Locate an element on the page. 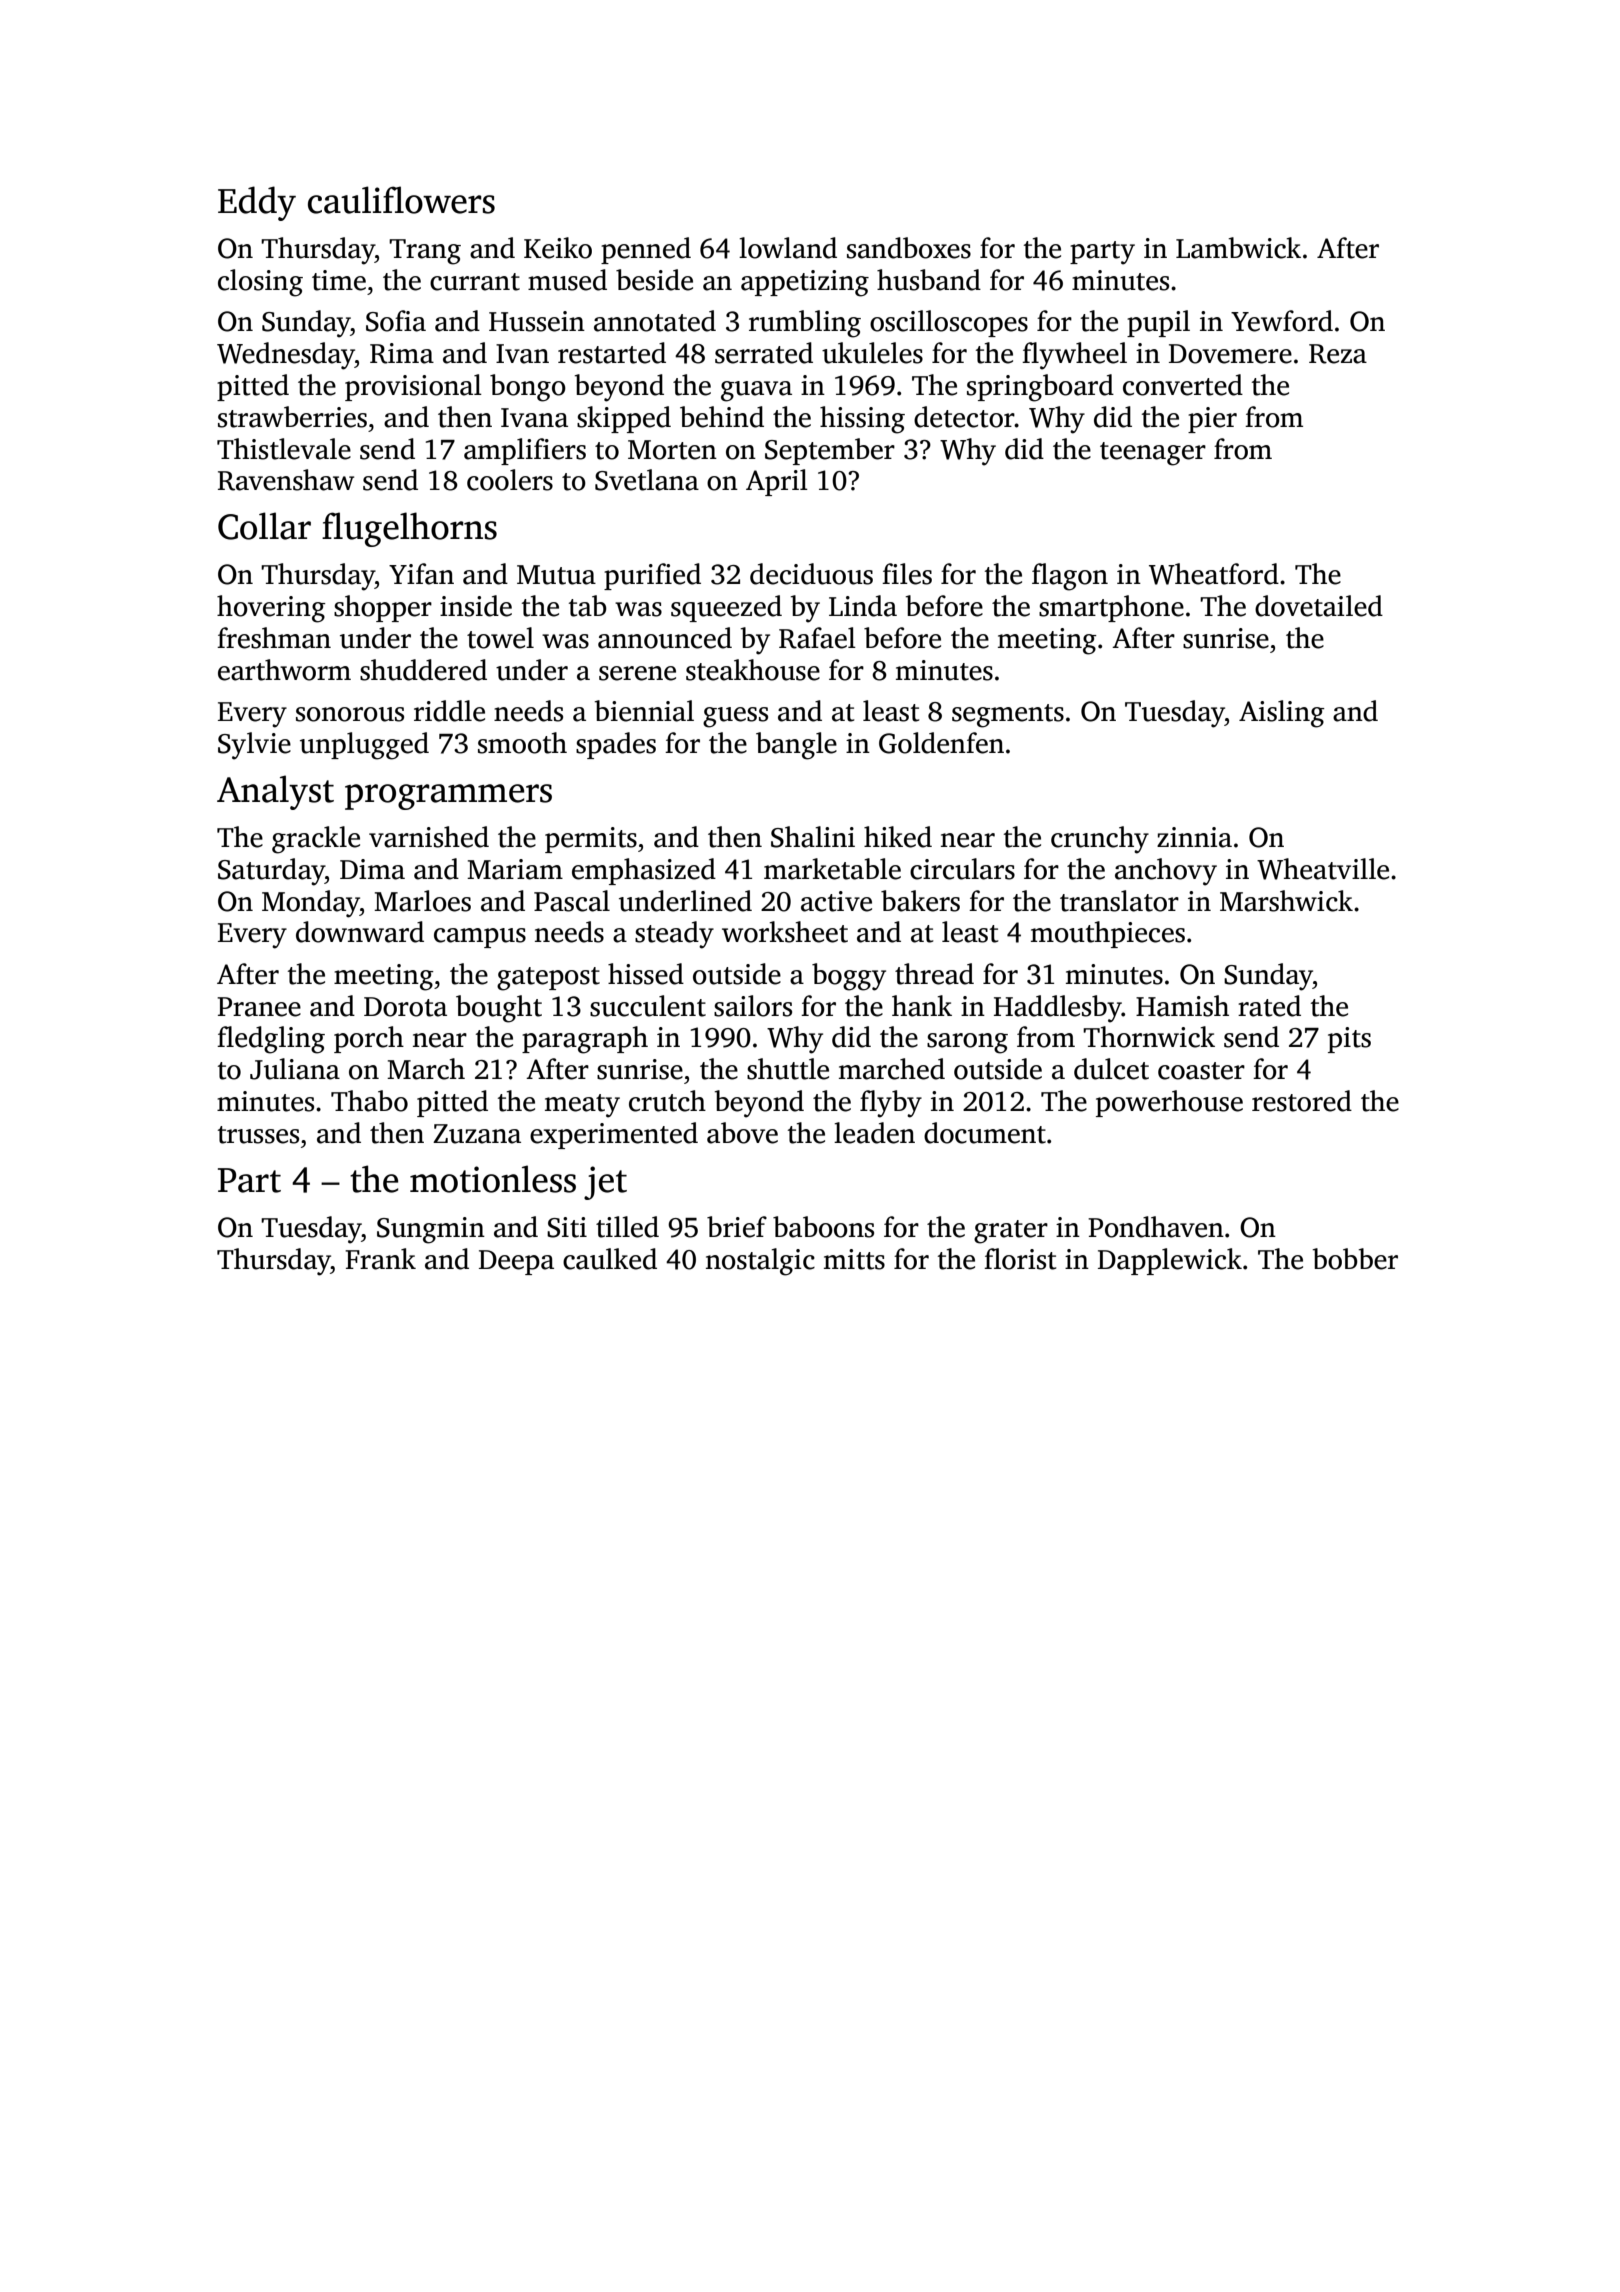 This page has width=1620, height=2292. bakers is located at coordinates (920, 901).
